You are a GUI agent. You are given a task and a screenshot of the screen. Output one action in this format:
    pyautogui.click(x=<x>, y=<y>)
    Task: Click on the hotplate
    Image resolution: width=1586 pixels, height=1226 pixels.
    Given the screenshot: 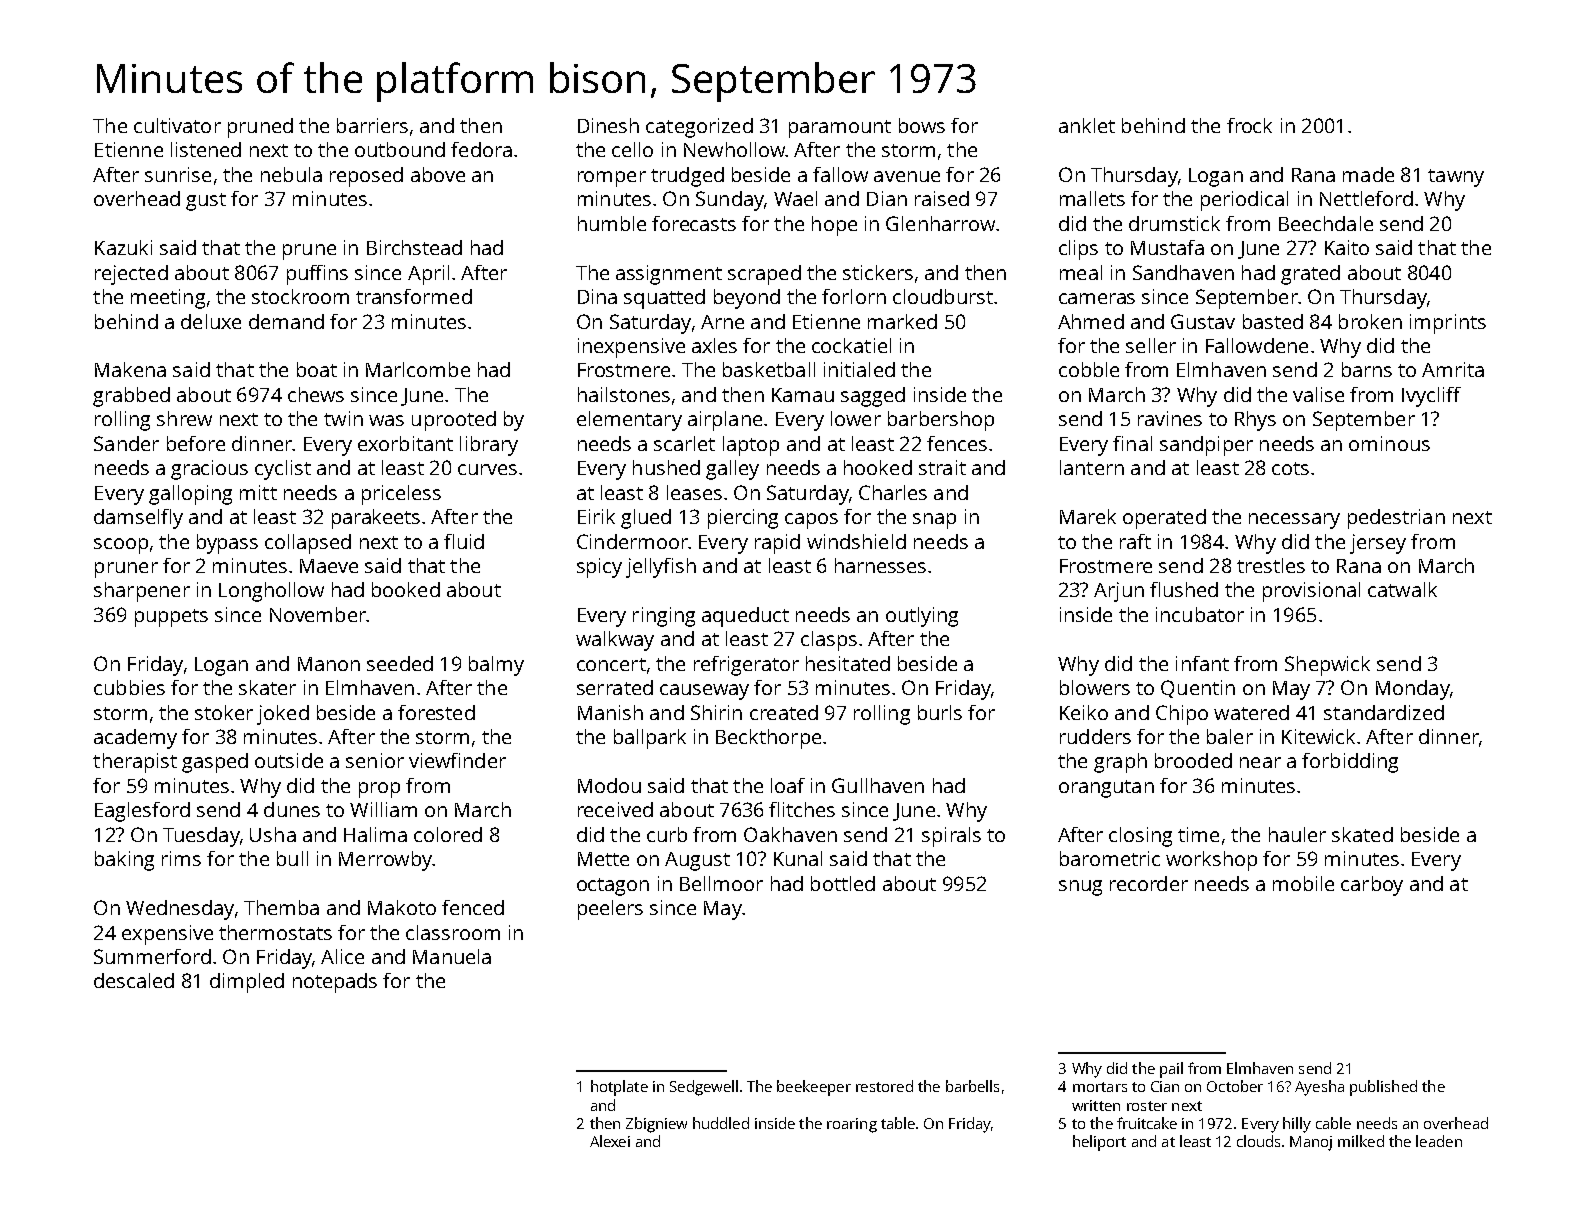 What is the action you would take?
    pyautogui.click(x=619, y=1088)
